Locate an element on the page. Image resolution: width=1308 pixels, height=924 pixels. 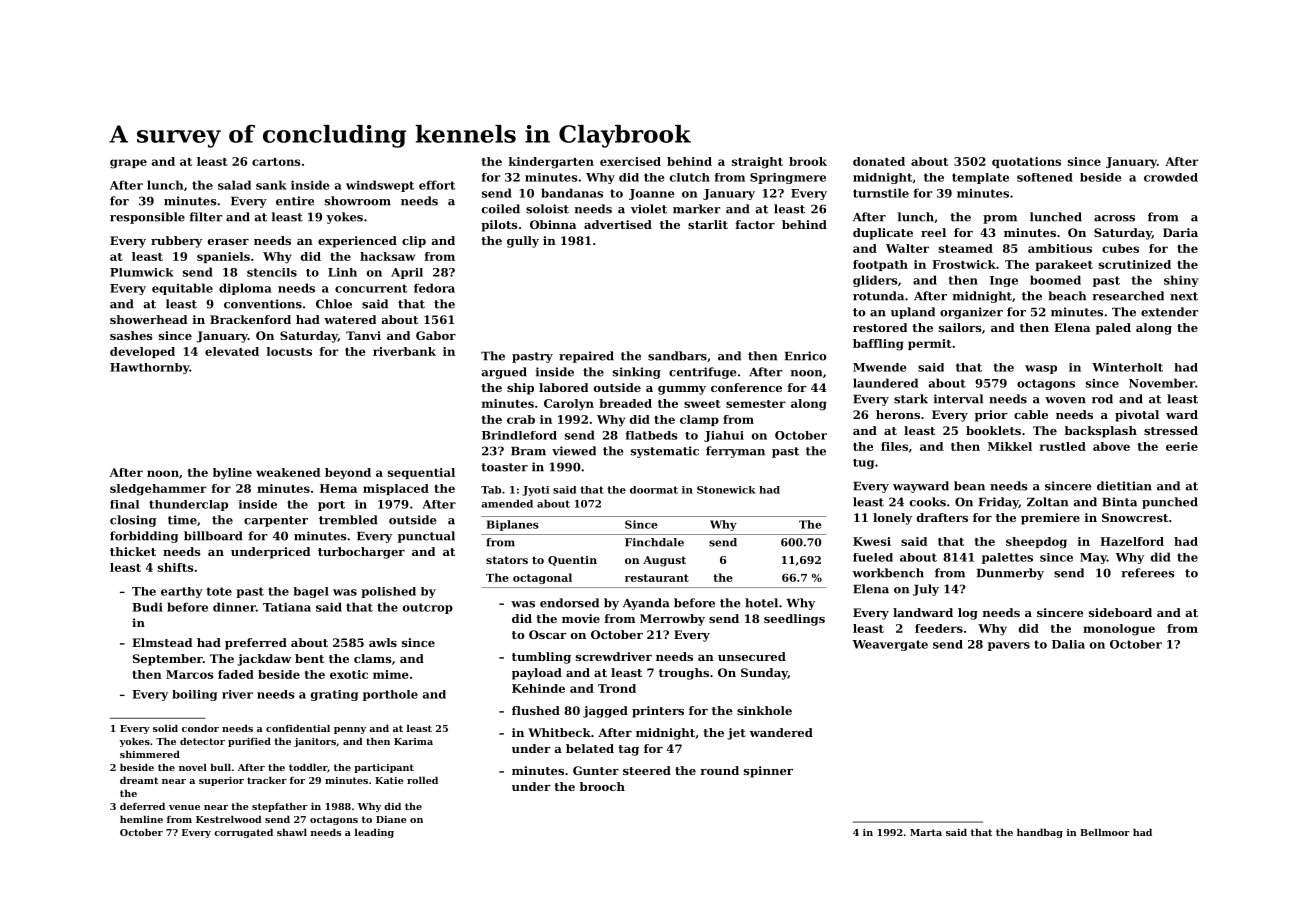
rolled is located at coordinates (422, 780).
